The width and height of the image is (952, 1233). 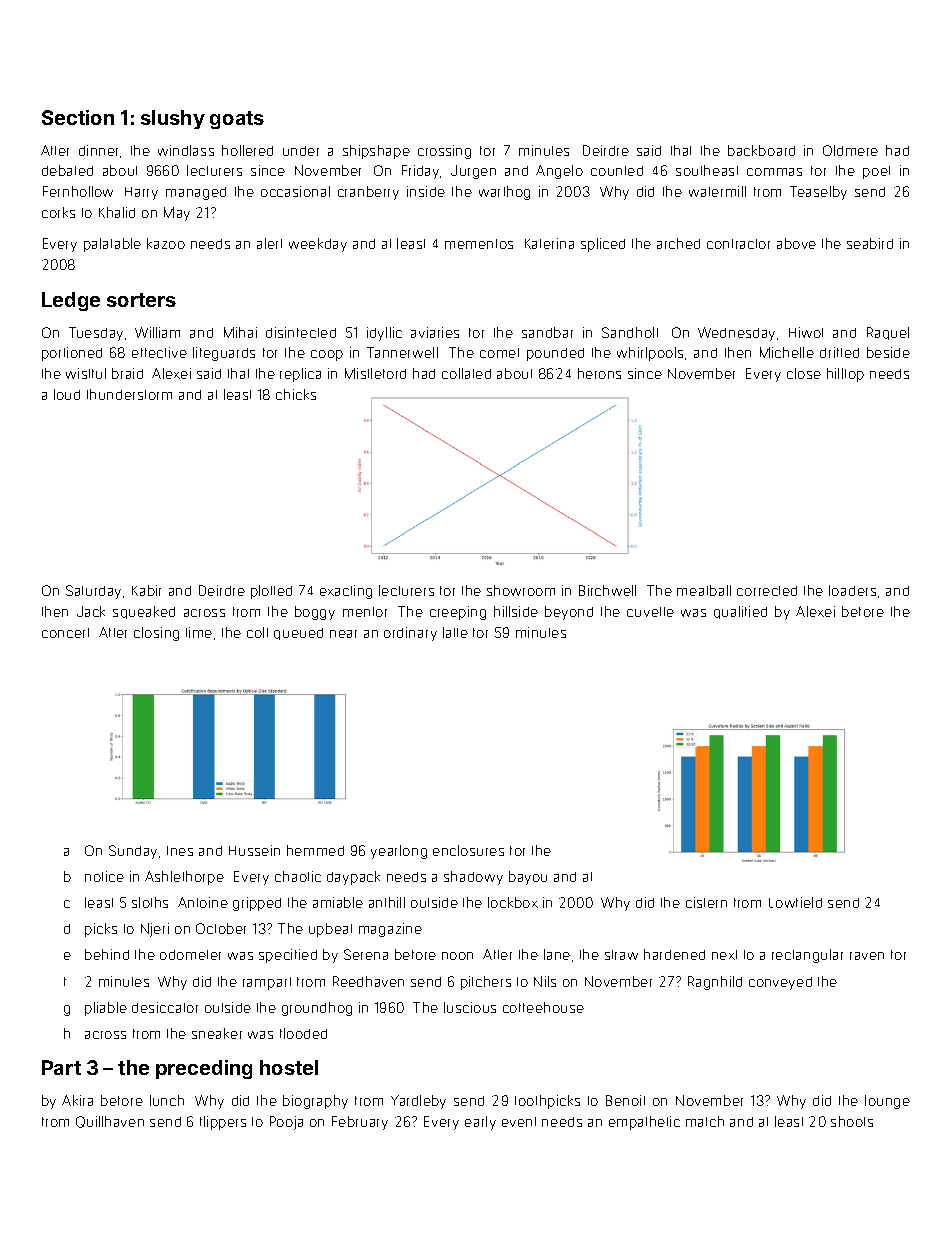 I want to click on exacting, so click(x=346, y=592).
